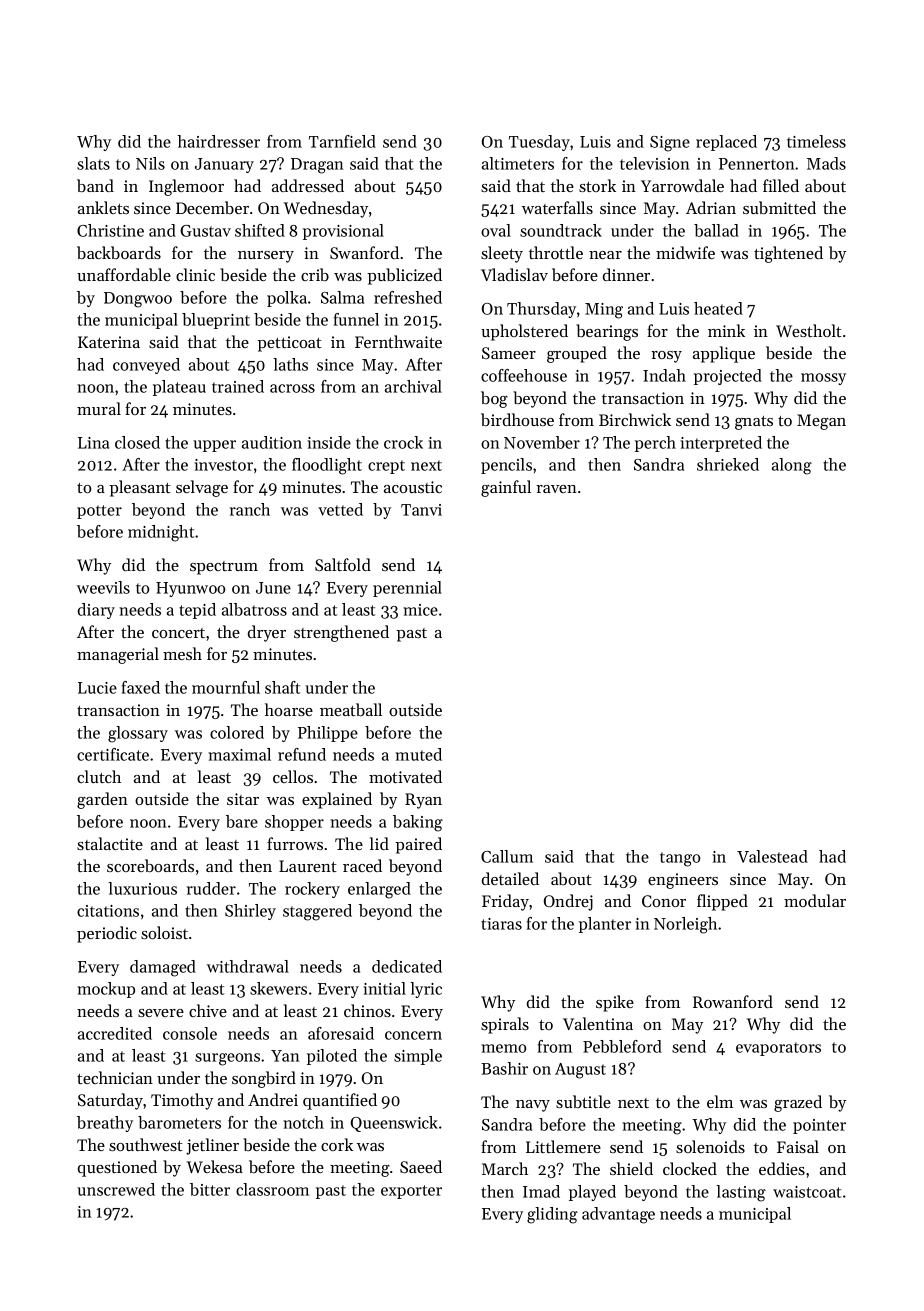 The image size is (924, 1311). What do you see at coordinates (356, 319) in the screenshot?
I see `funnel` at bounding box center [356, 319].
